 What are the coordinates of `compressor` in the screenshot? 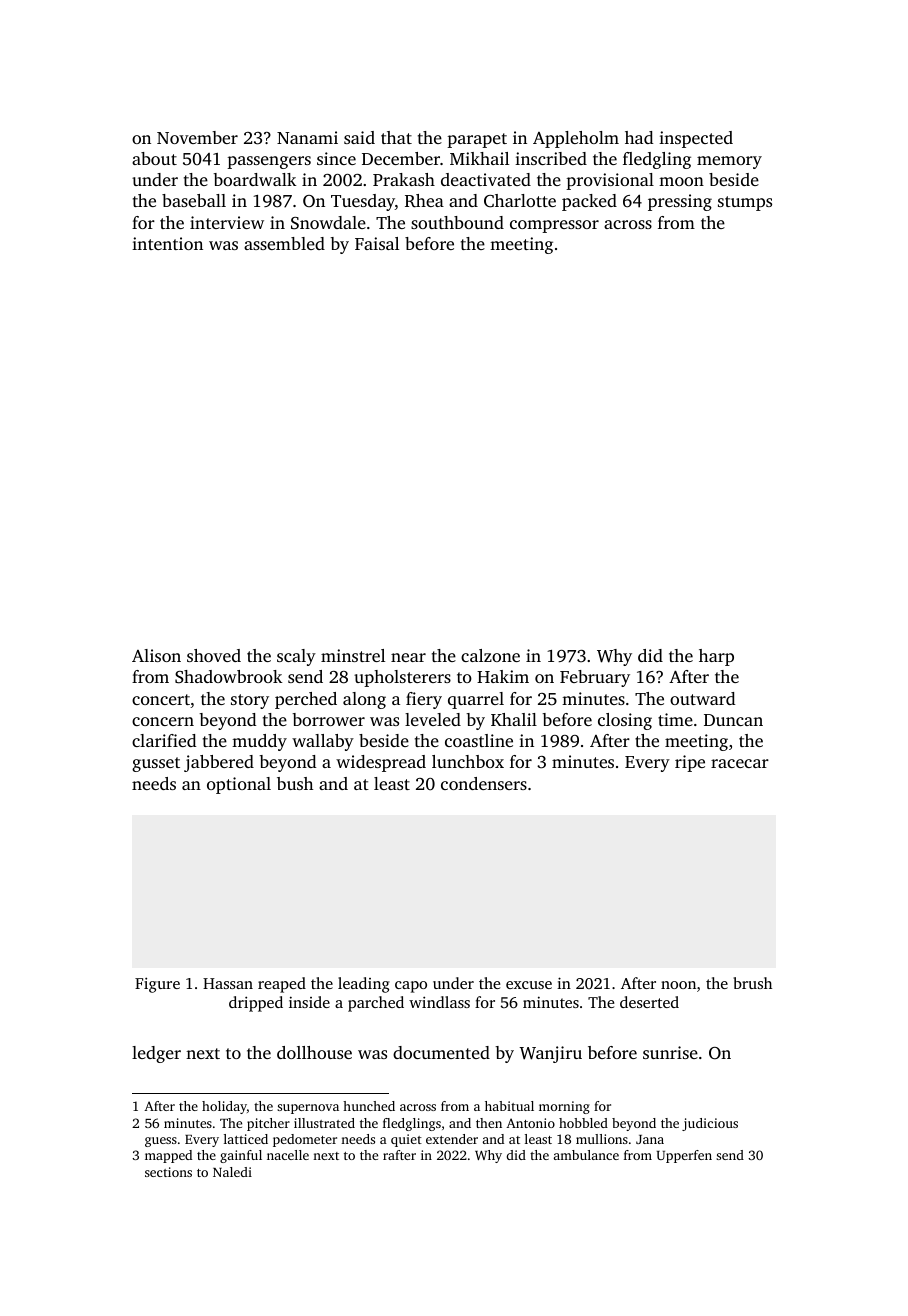 It's located at (554, 226).
